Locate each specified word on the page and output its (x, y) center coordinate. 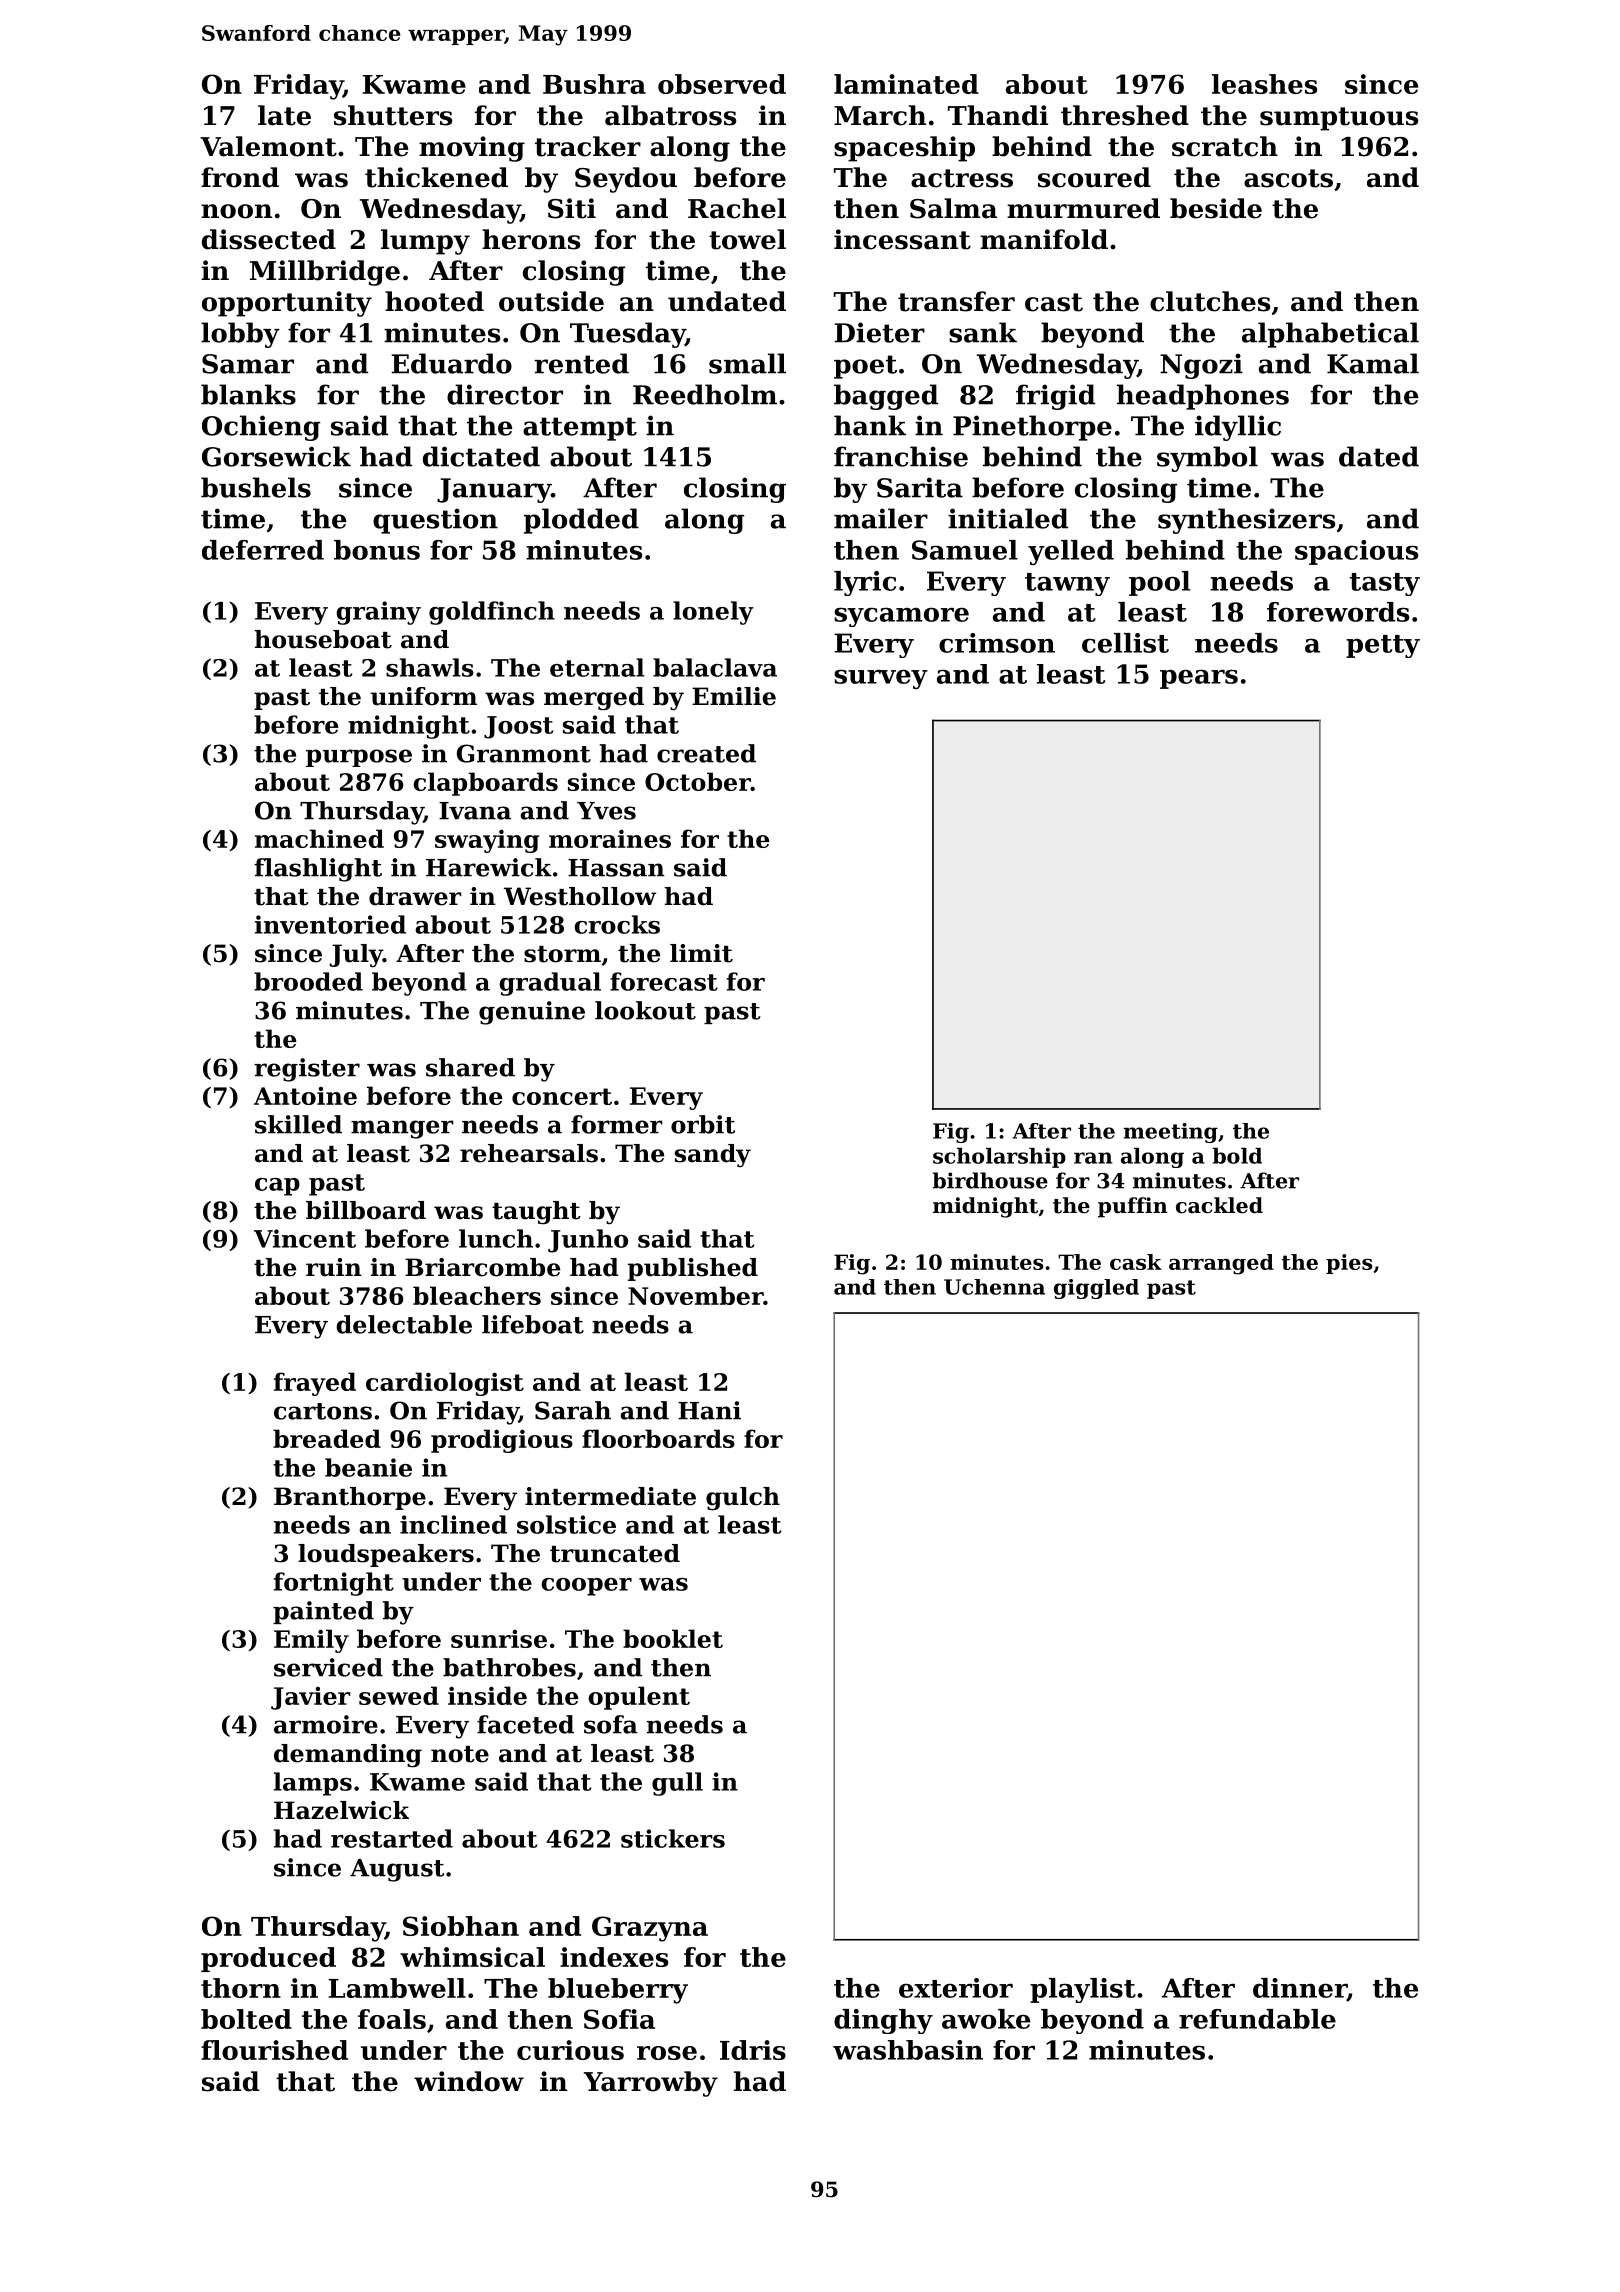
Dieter (879, 332)
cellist (1125, 643)
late (284, 115)
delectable (404, 1324)
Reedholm (705, 394)
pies (1349, 1264)
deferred (263, 550)
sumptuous (1339, 119)
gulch (743, 1499)
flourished (274, 2050)
